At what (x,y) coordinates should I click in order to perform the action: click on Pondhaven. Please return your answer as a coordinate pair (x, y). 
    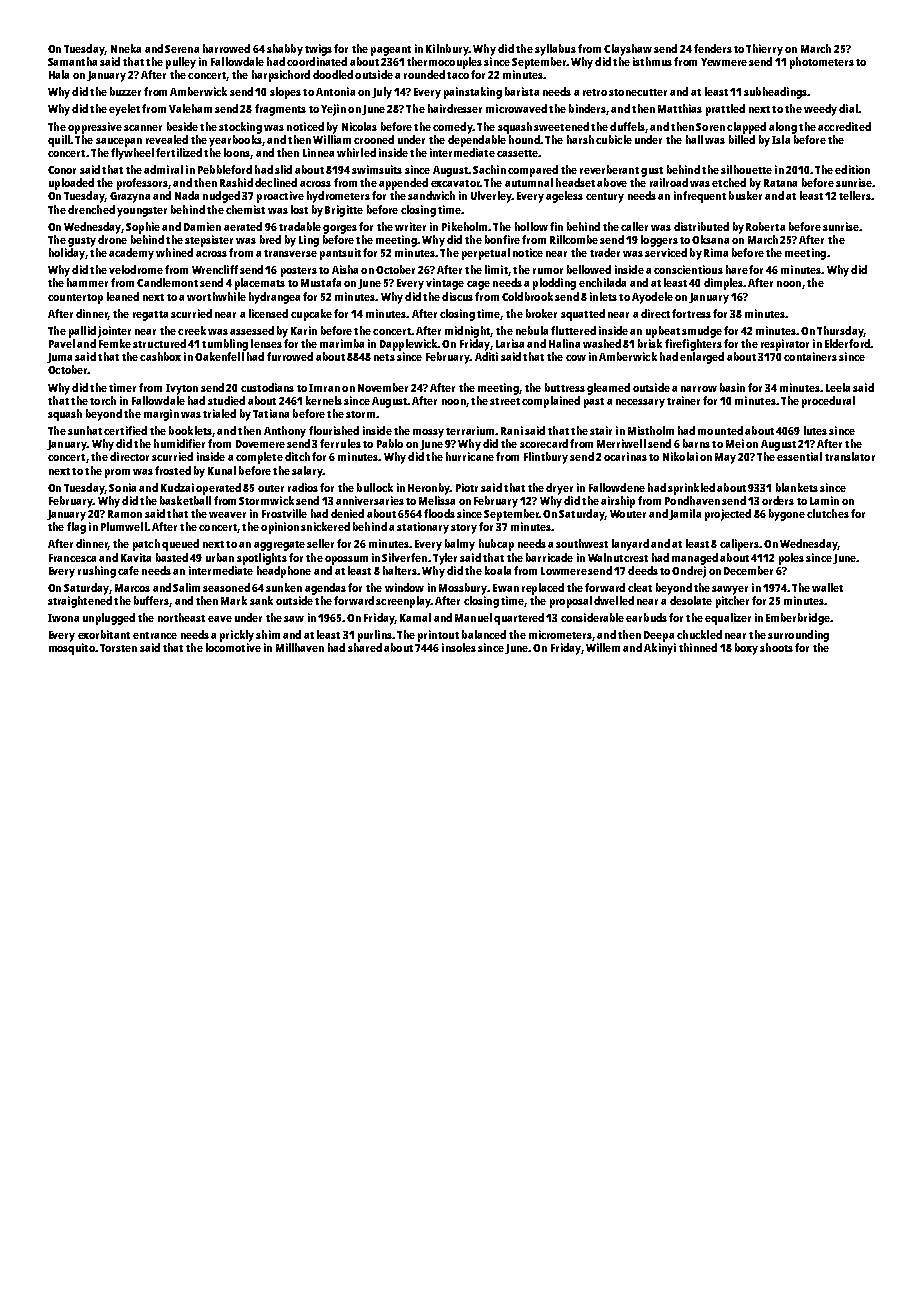
    Looking at the image, I should click on (692, 500).
